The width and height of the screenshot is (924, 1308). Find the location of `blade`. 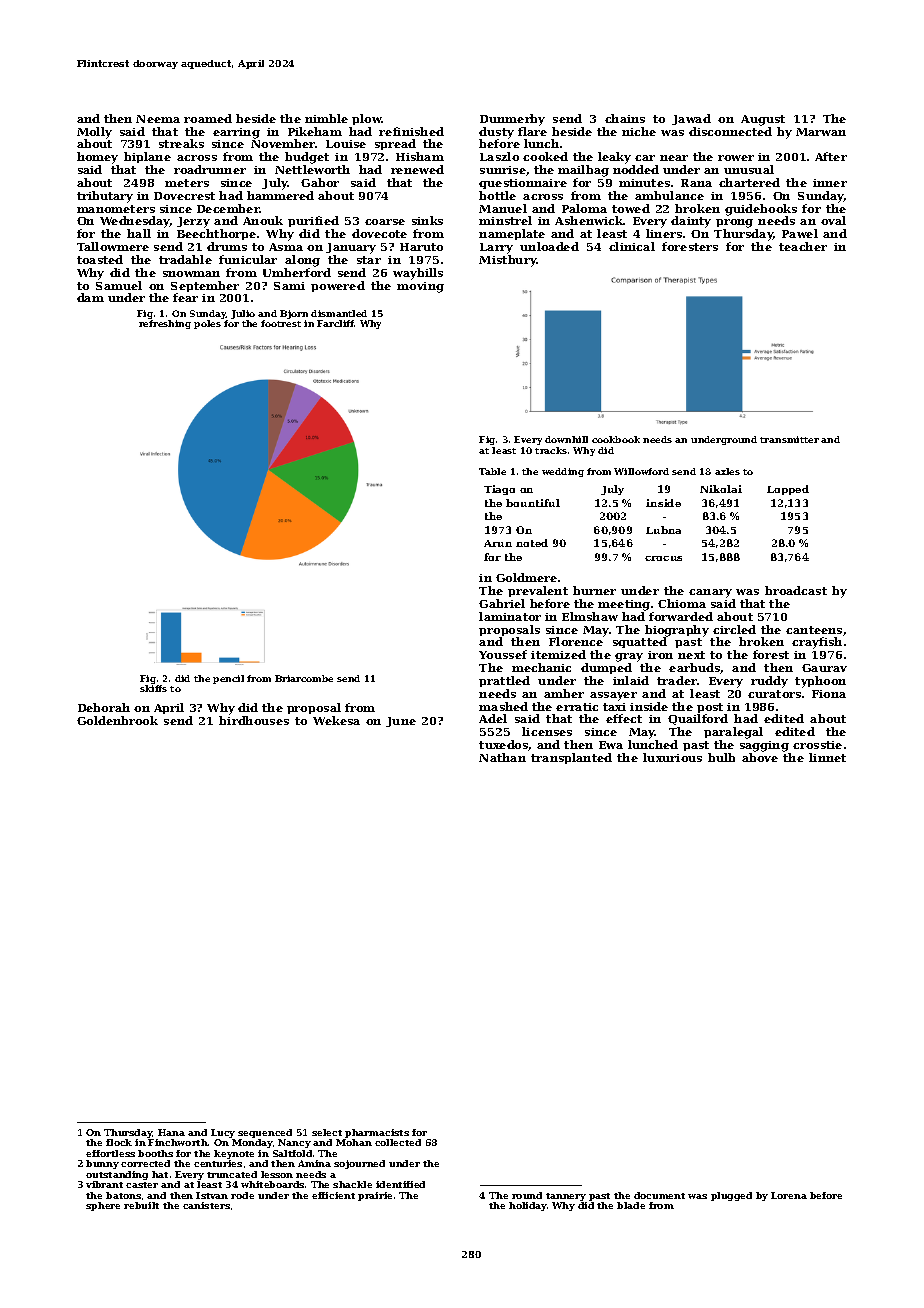

blade is located at coordinates (631, 1205).
